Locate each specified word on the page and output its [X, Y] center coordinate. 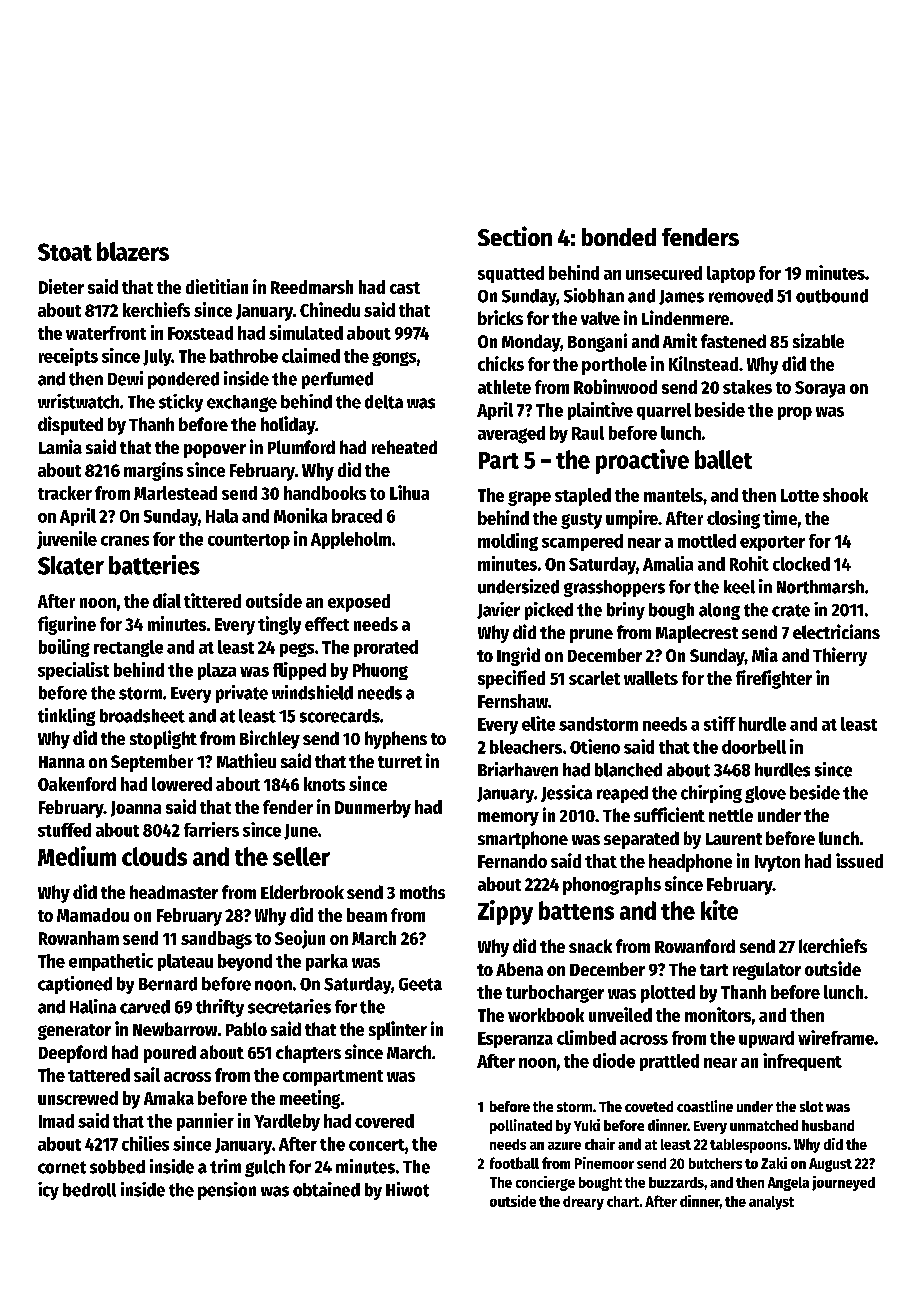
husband [828, 1125]
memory [508, 819]
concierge [545, 1183]
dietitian [217, 286]
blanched [628, 770]
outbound [832, 296]
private [242, 694]
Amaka [169, 1098]
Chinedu [330, 309]
